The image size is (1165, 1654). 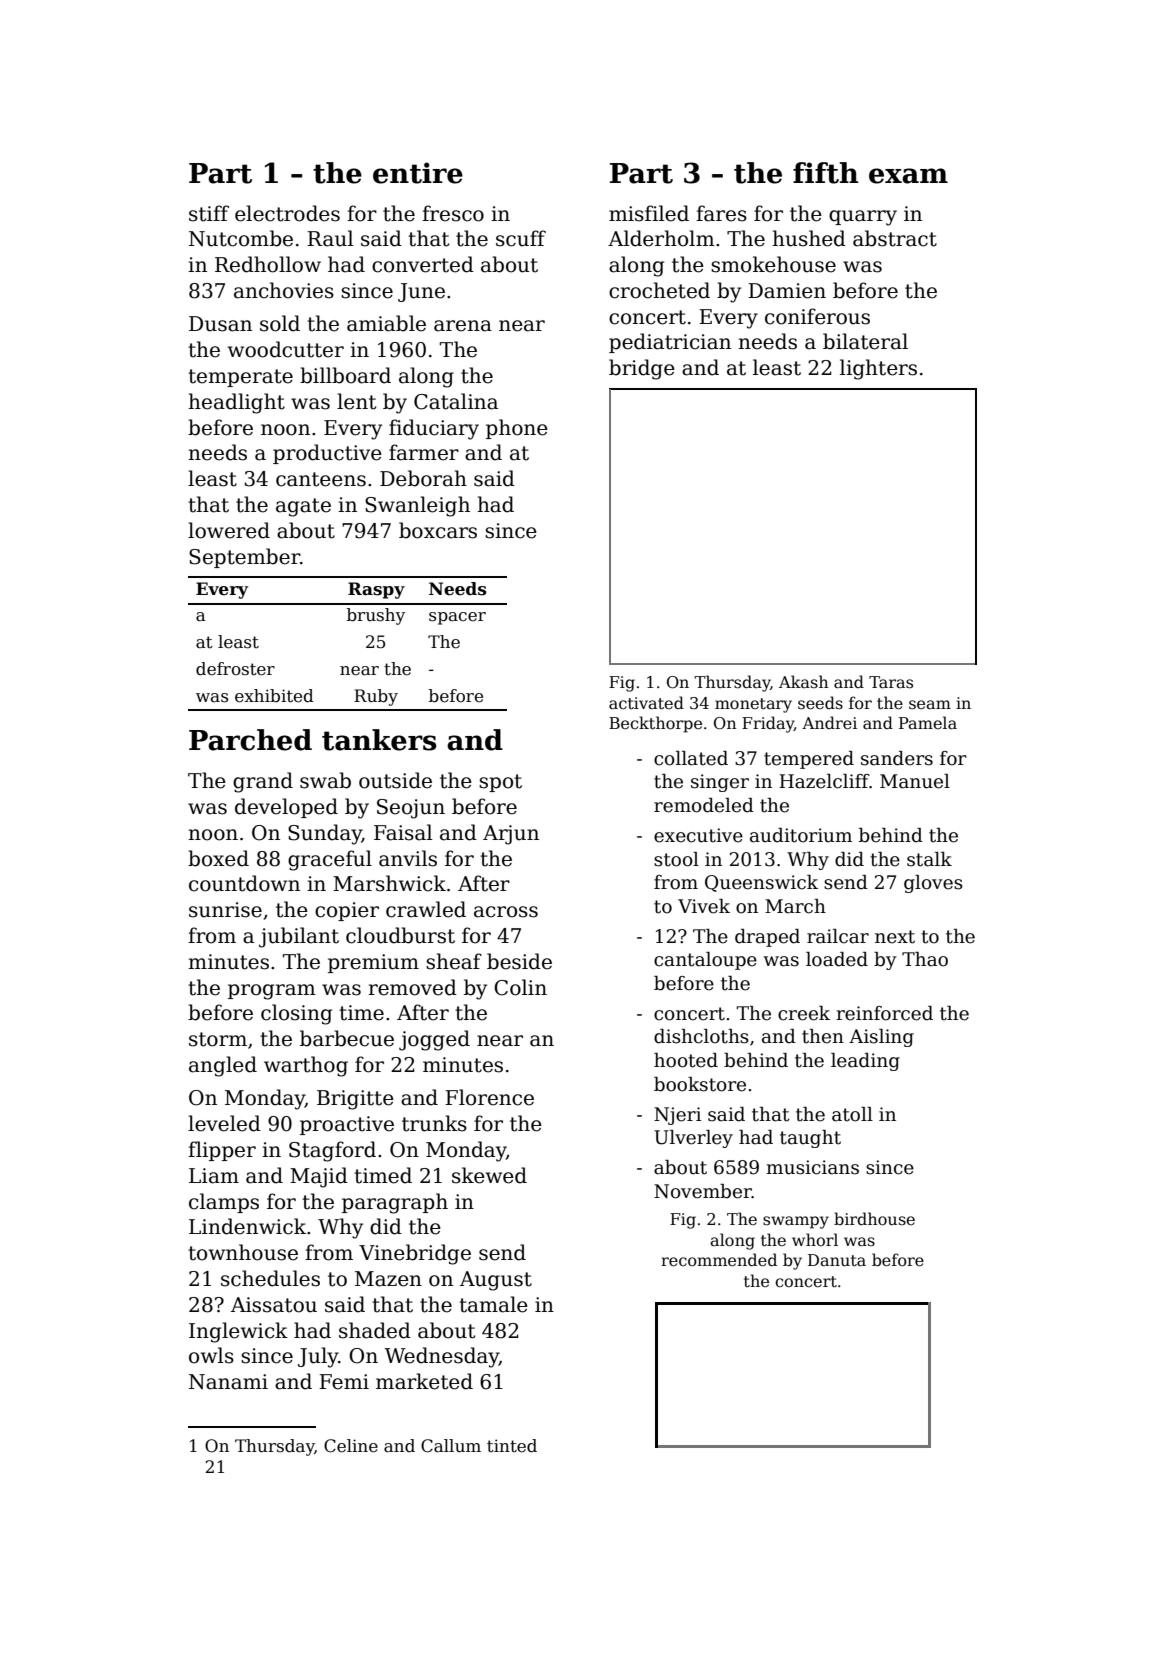 I want to click on hooted, so click(x=686, y=1060).
